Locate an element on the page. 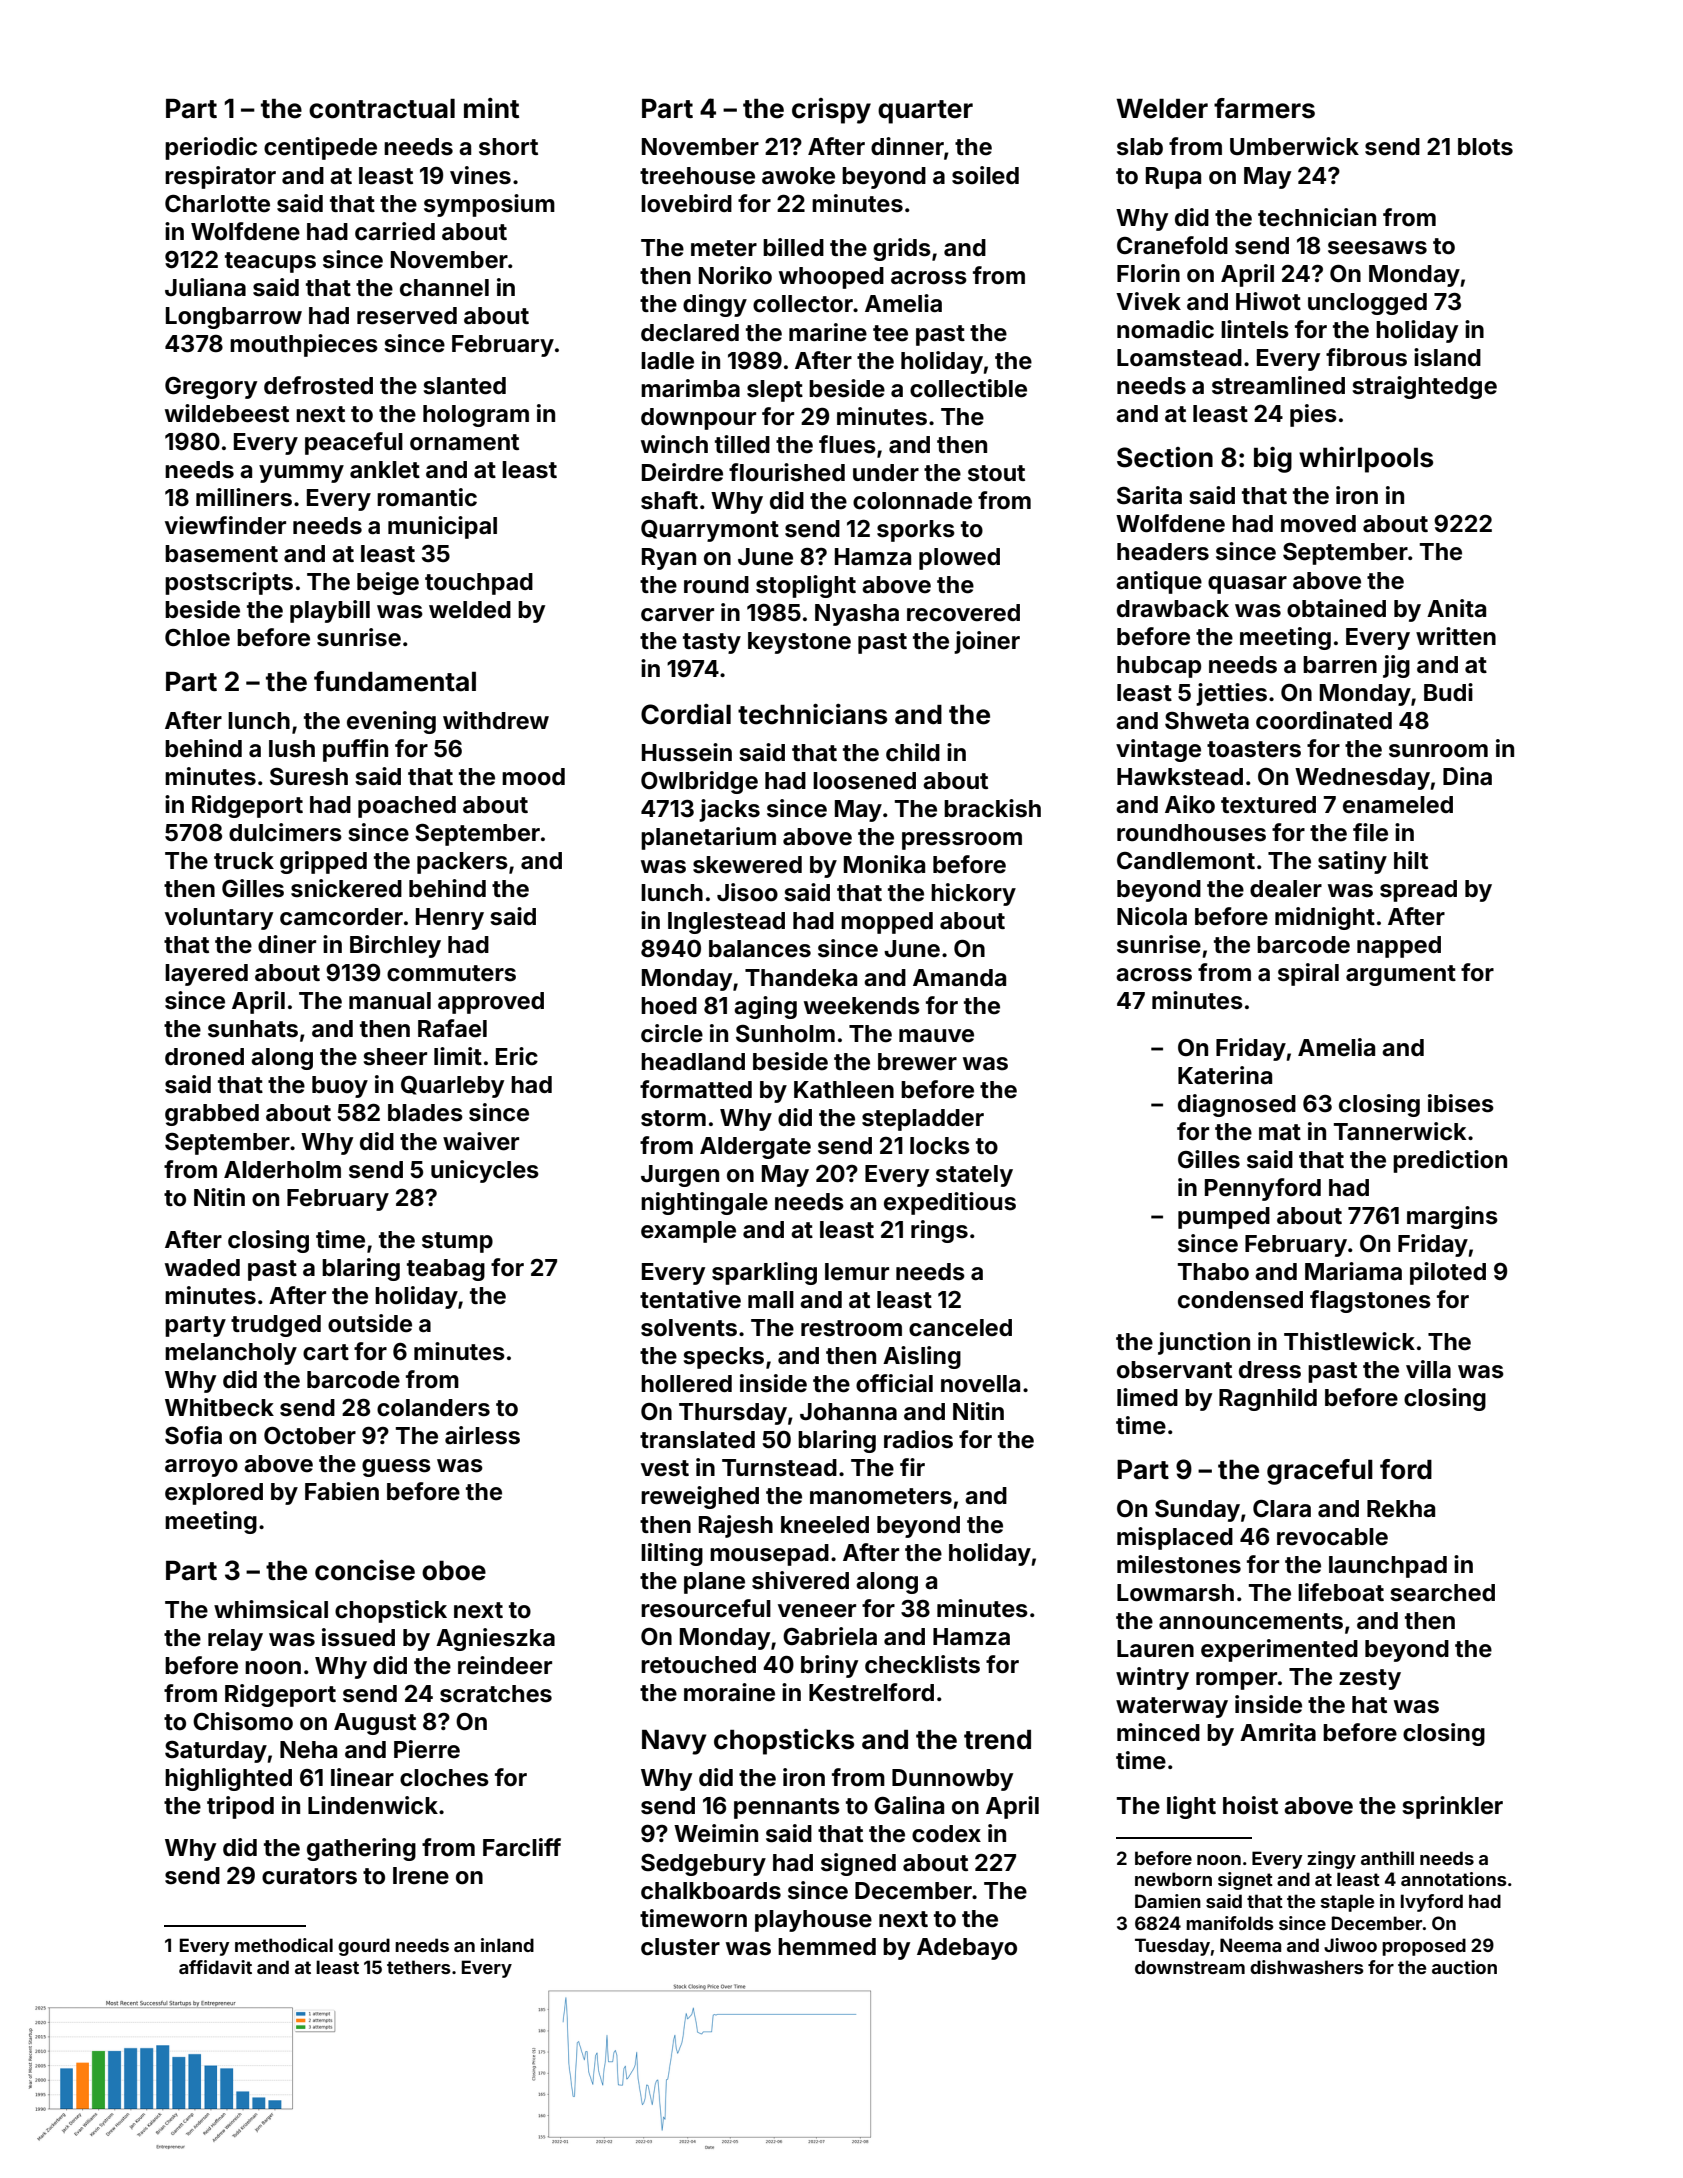 This image has height=2178, width=1683. under is located at coordinates (886, 473).
